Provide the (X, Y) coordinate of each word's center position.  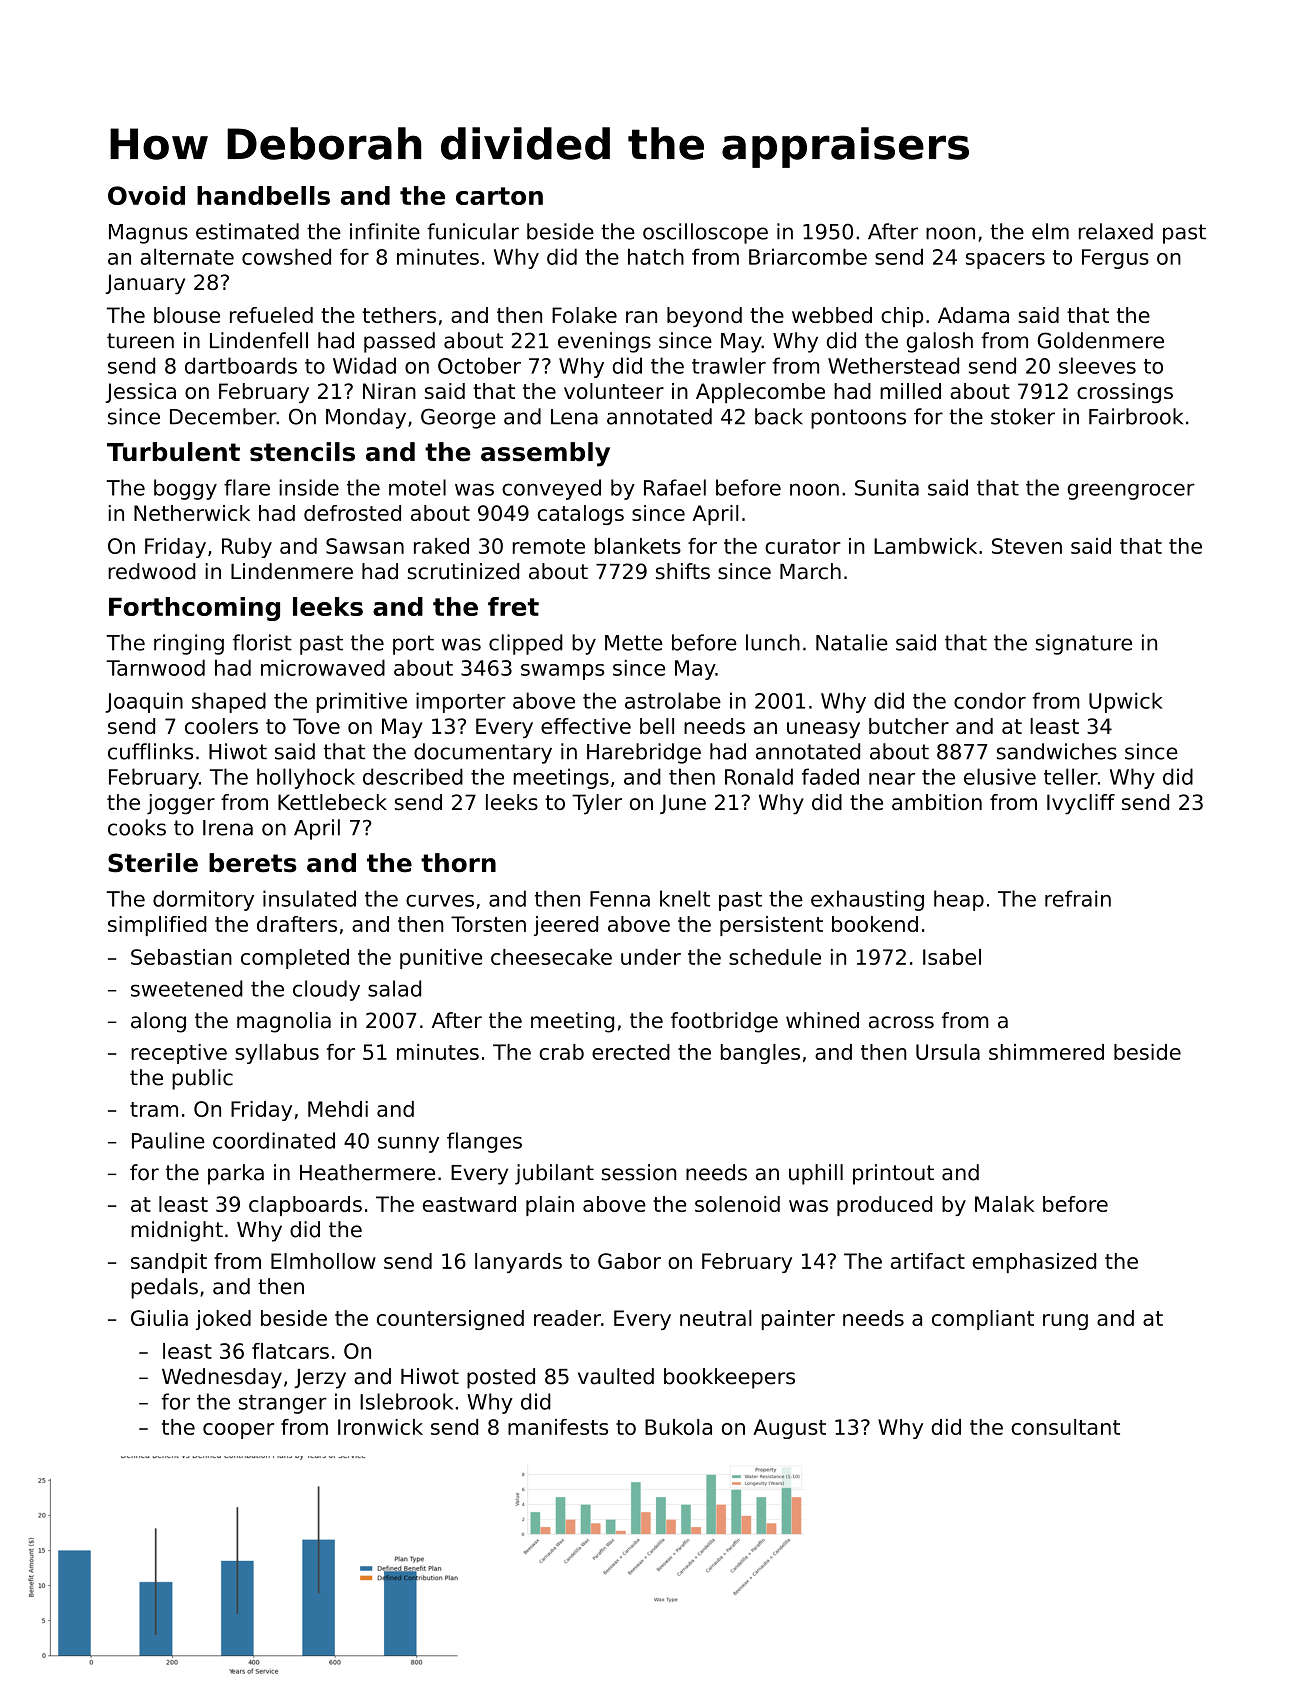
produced (884, 1206)
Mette (633, 643)
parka (236, 1174)
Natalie (852, 642)
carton (499, 196)
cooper (238, 1431)
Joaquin (144, 702)
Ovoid (146, 195)
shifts (683, 571)
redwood (152, 571)
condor (990, 700)
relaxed (1116, 231)
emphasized (1034, 1263)
